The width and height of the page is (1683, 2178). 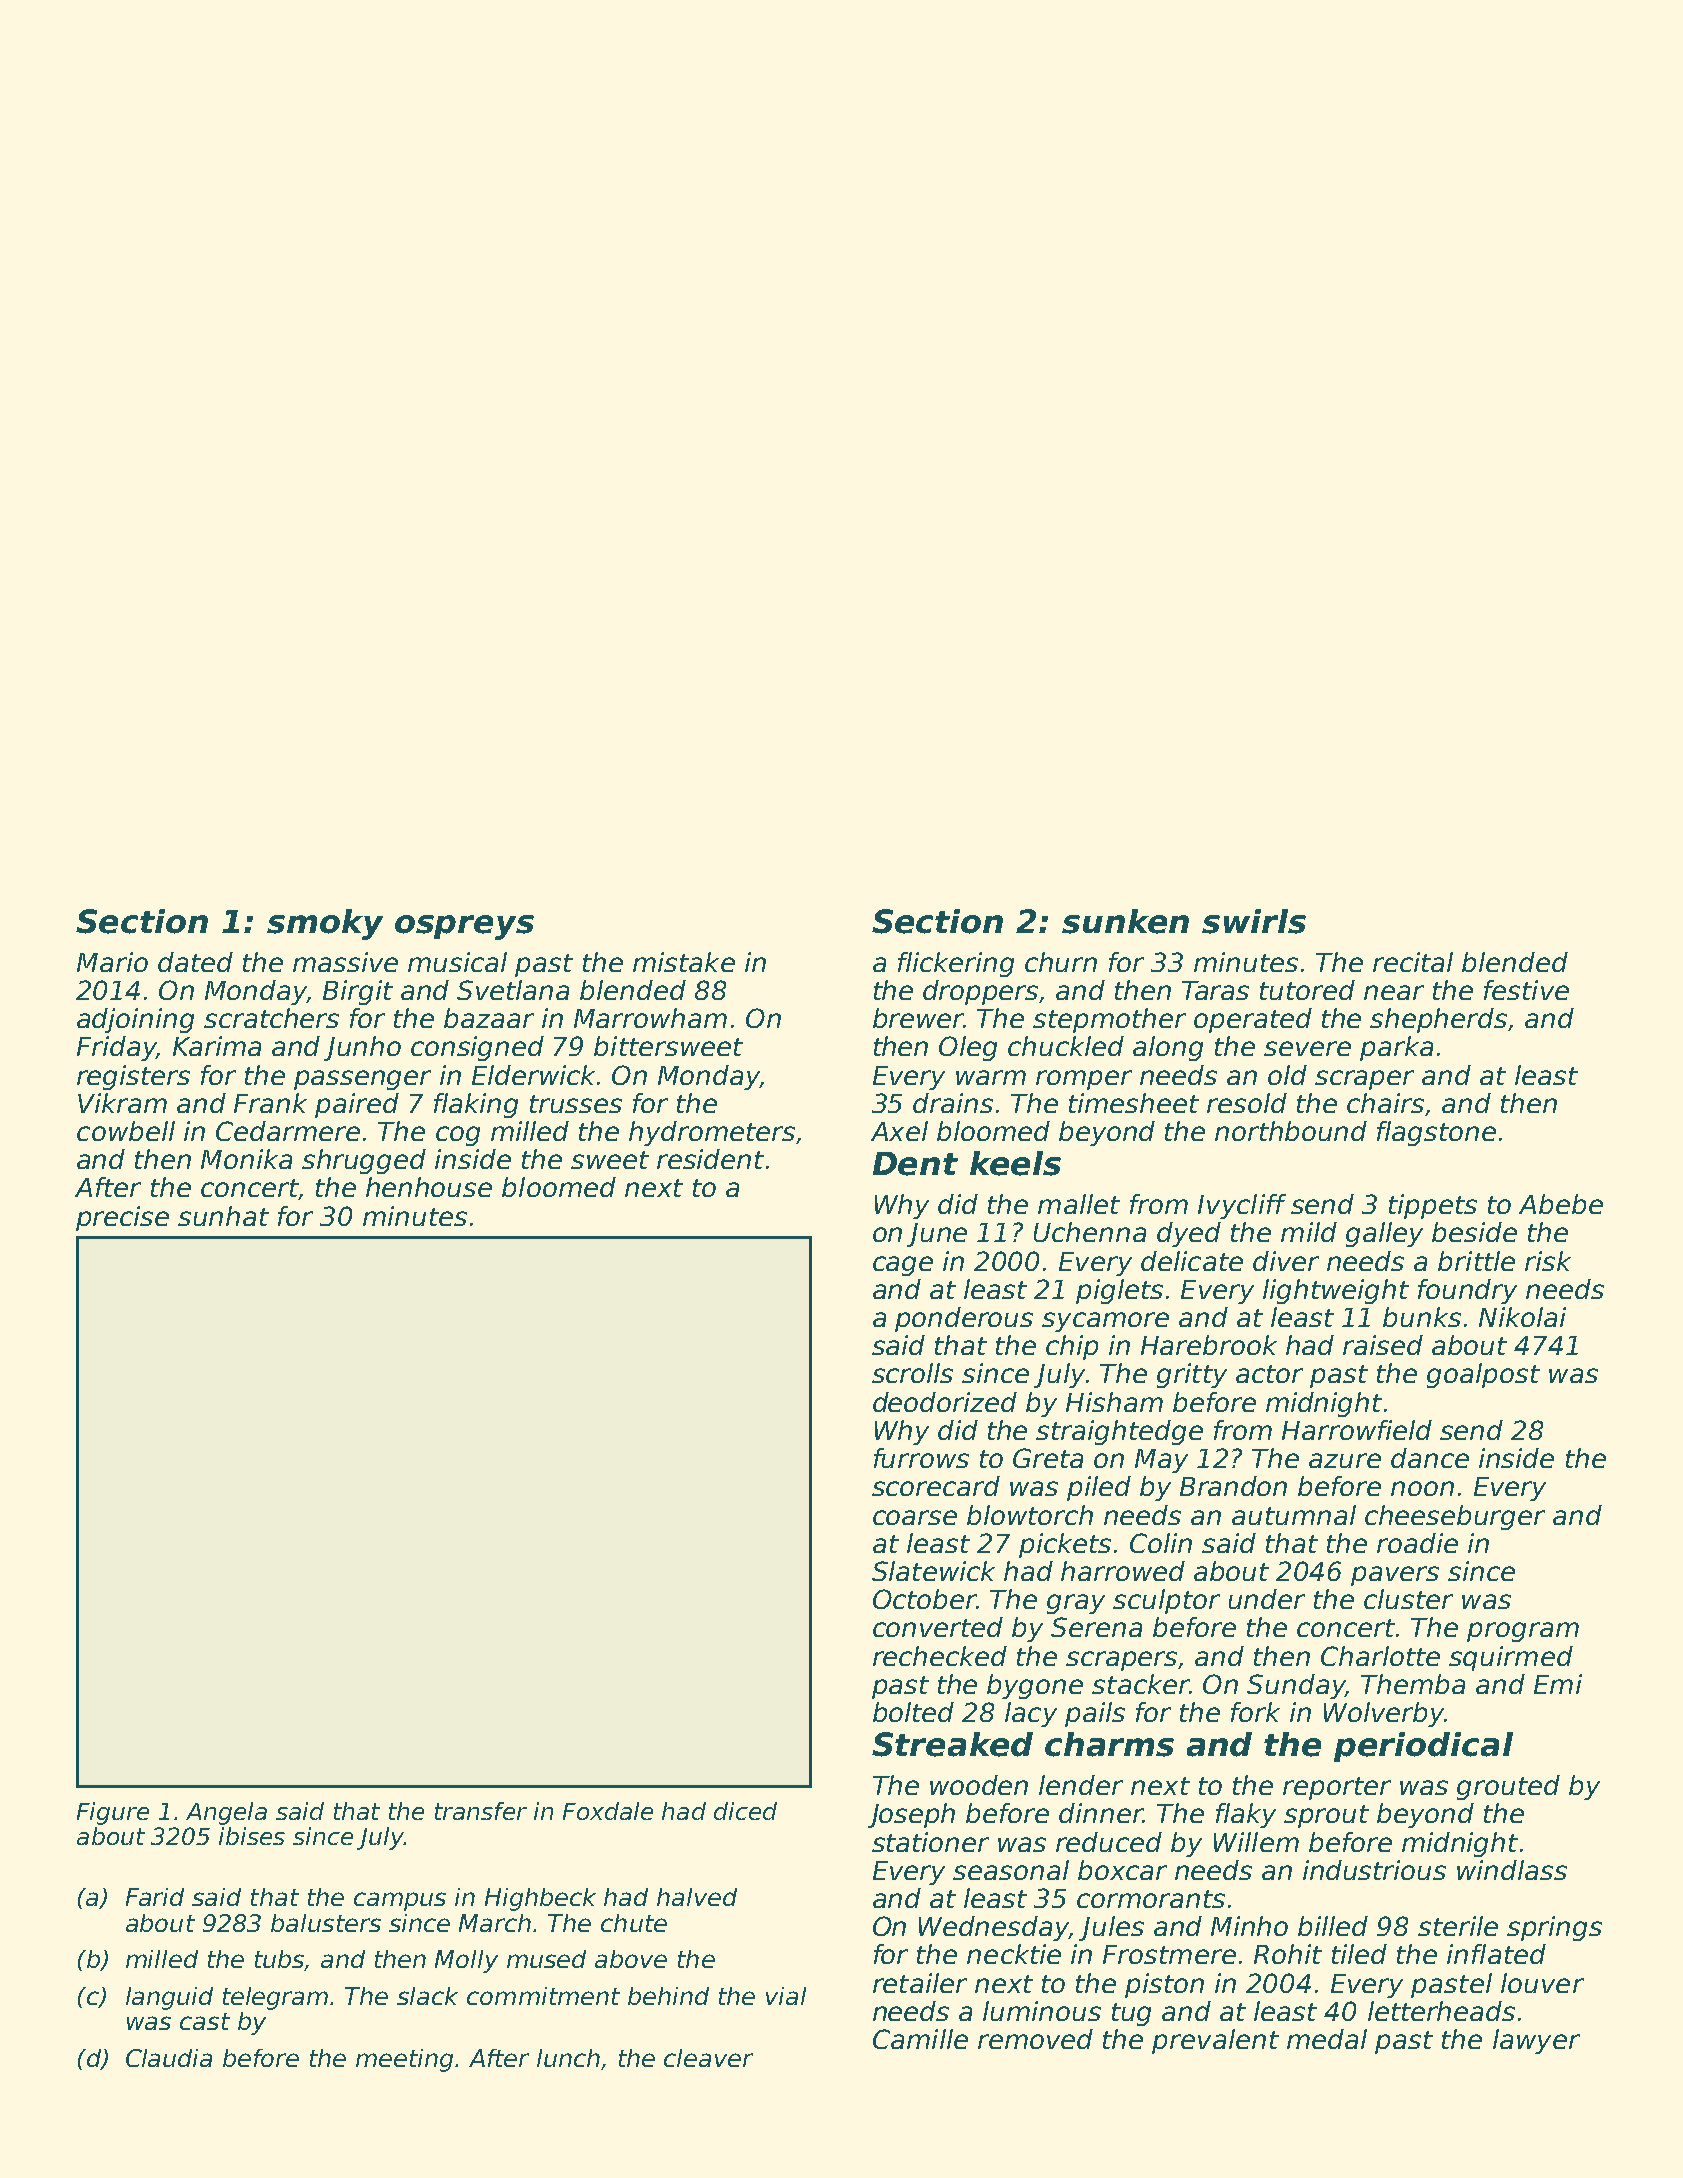 What do you see at coordinates (956, 964) in the page?
I see `flickering` at bounding box center [956, 964].
